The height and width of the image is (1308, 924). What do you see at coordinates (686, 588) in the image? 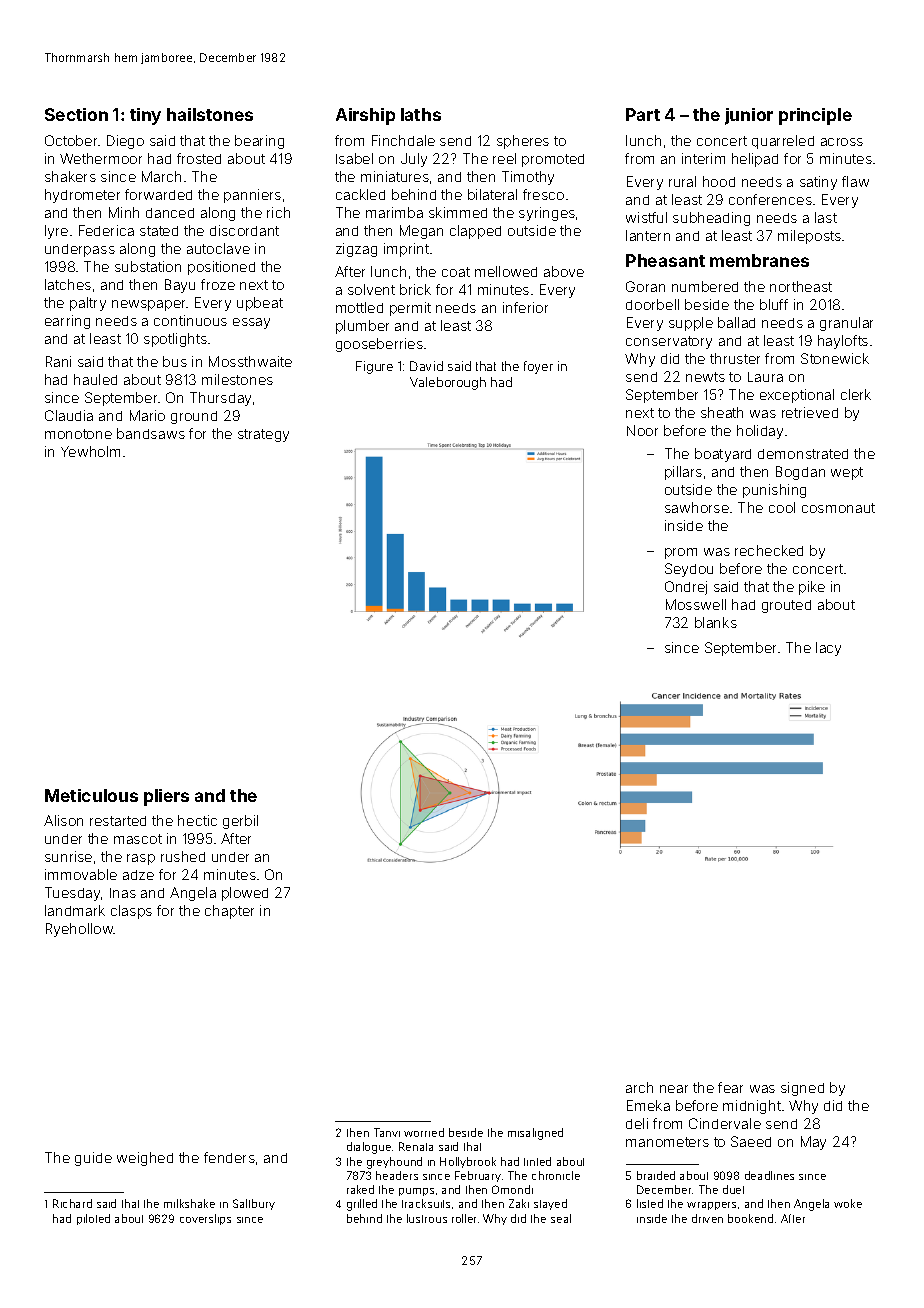
I see `Ondrej` at bounding box center [686, 588].
